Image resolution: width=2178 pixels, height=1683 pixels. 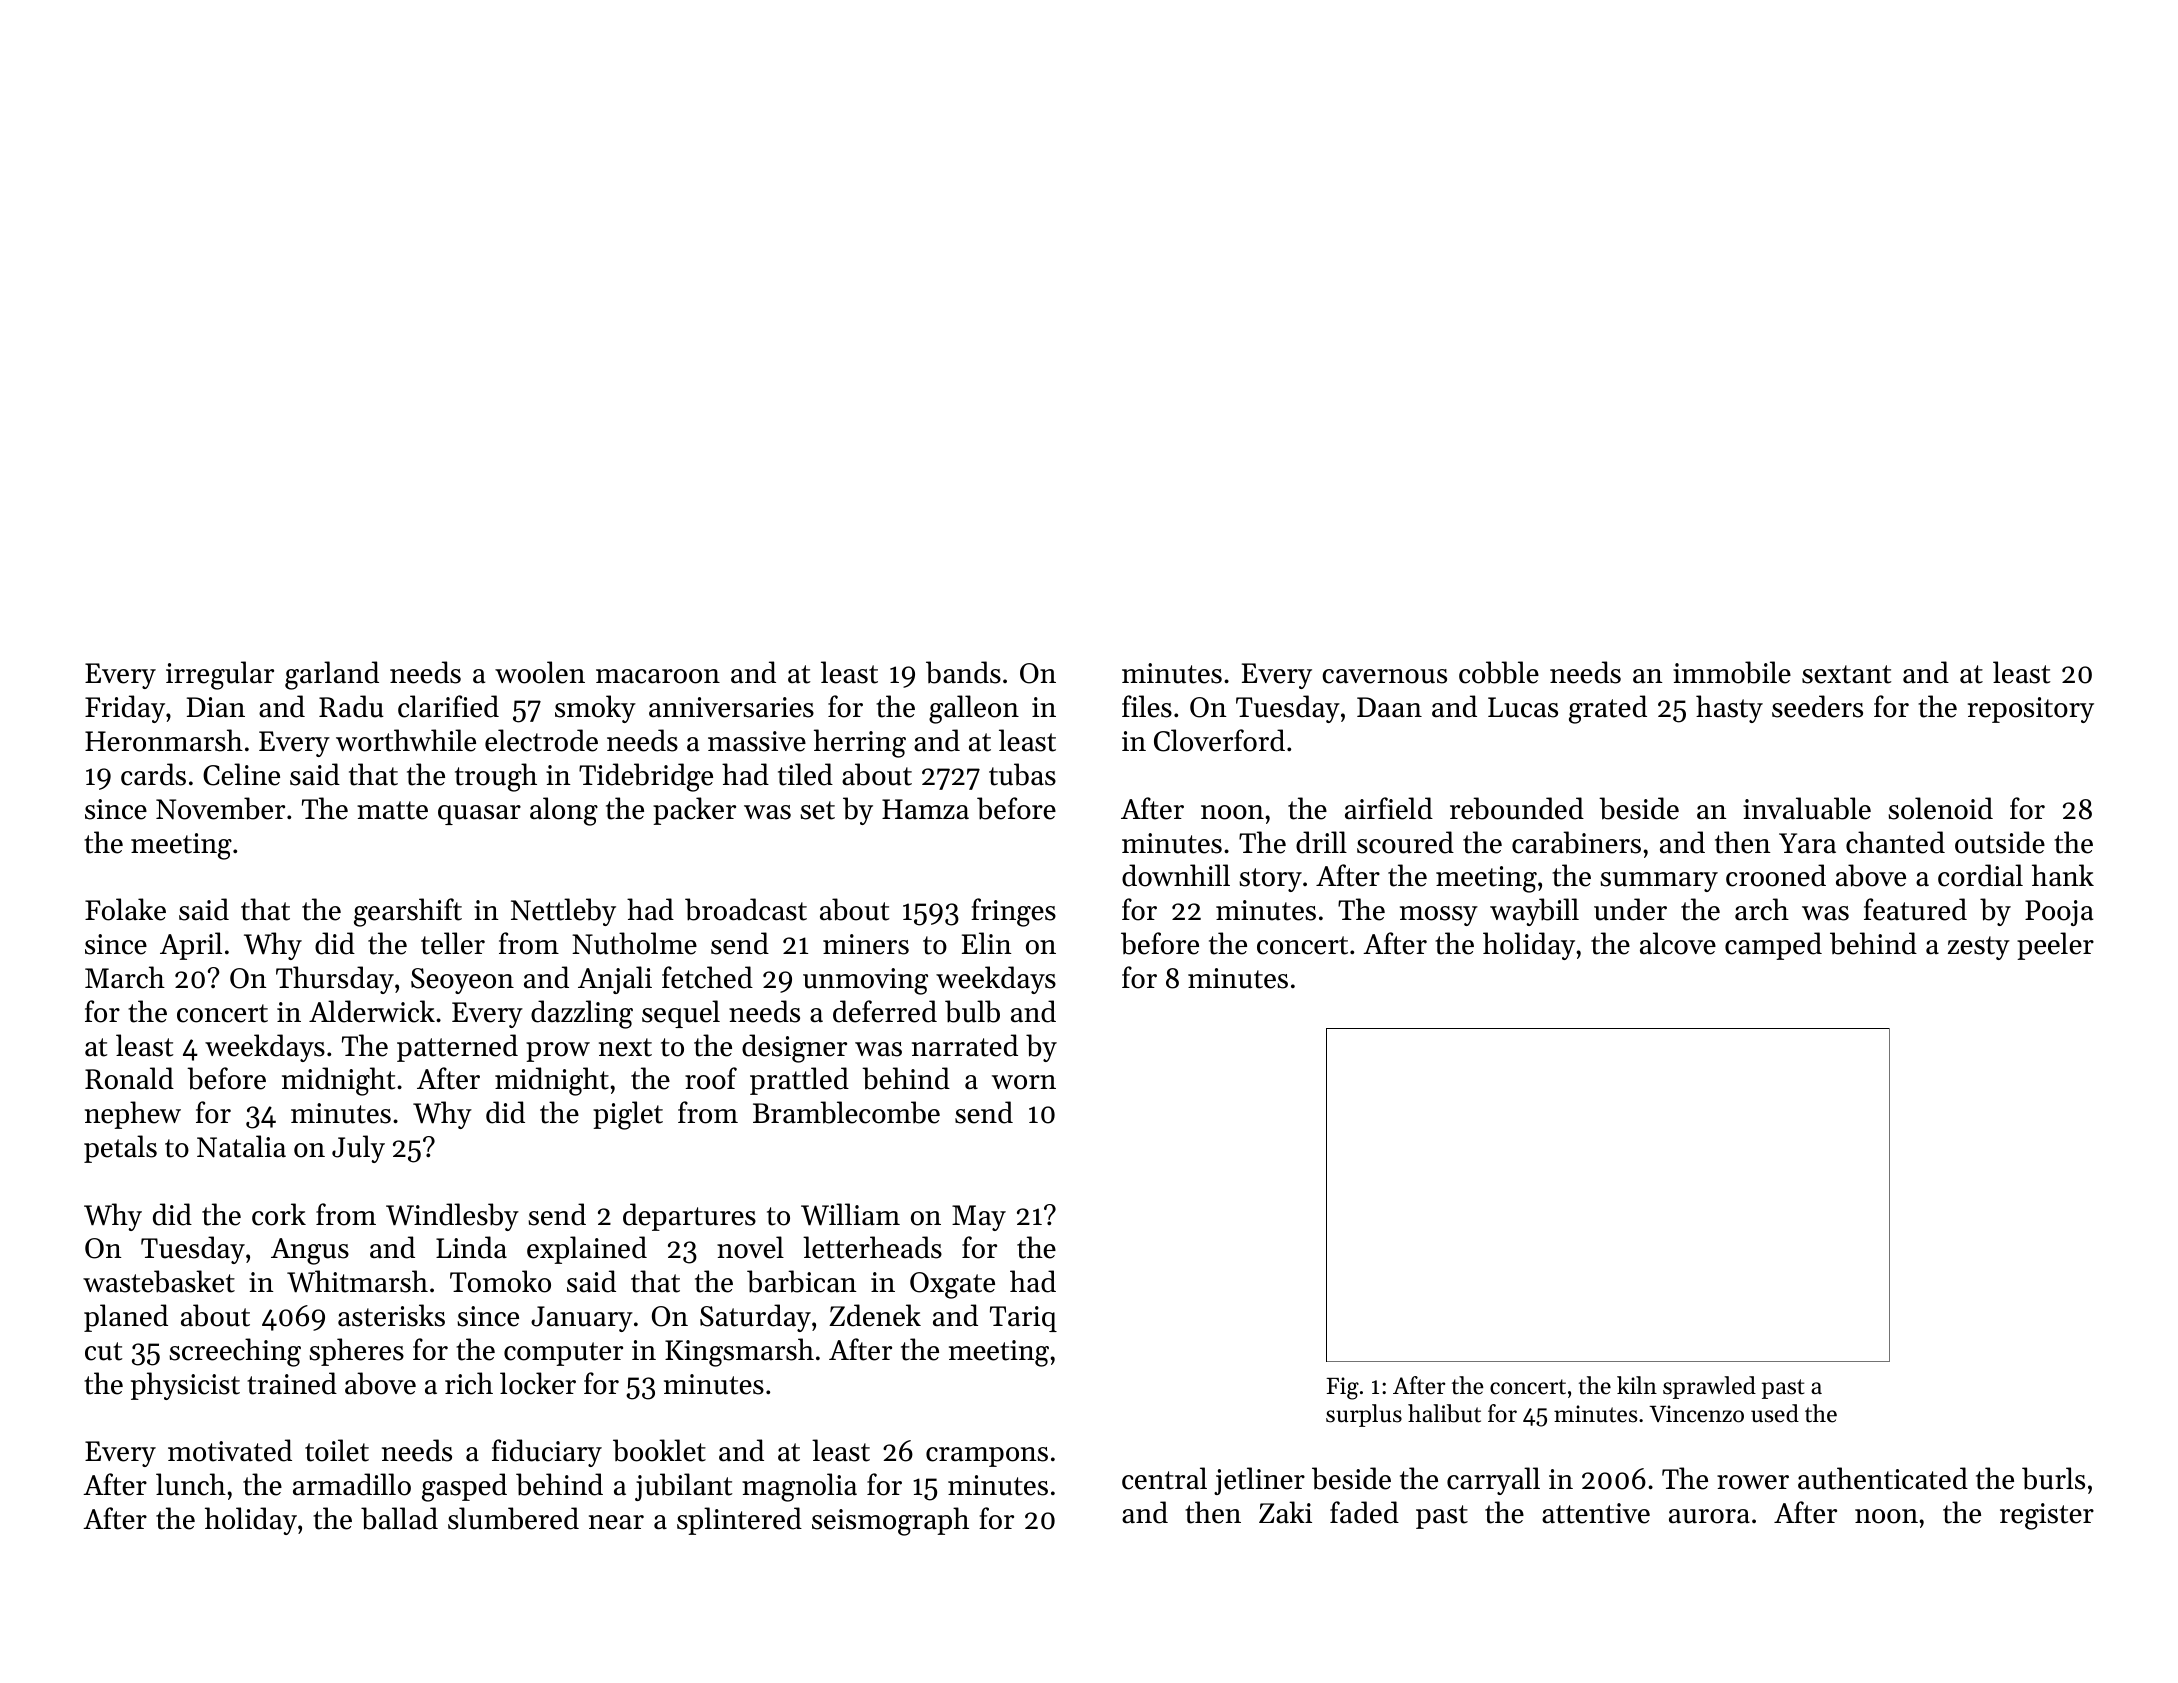 I want to click on jubilant, so click(x=683, y=1487).
